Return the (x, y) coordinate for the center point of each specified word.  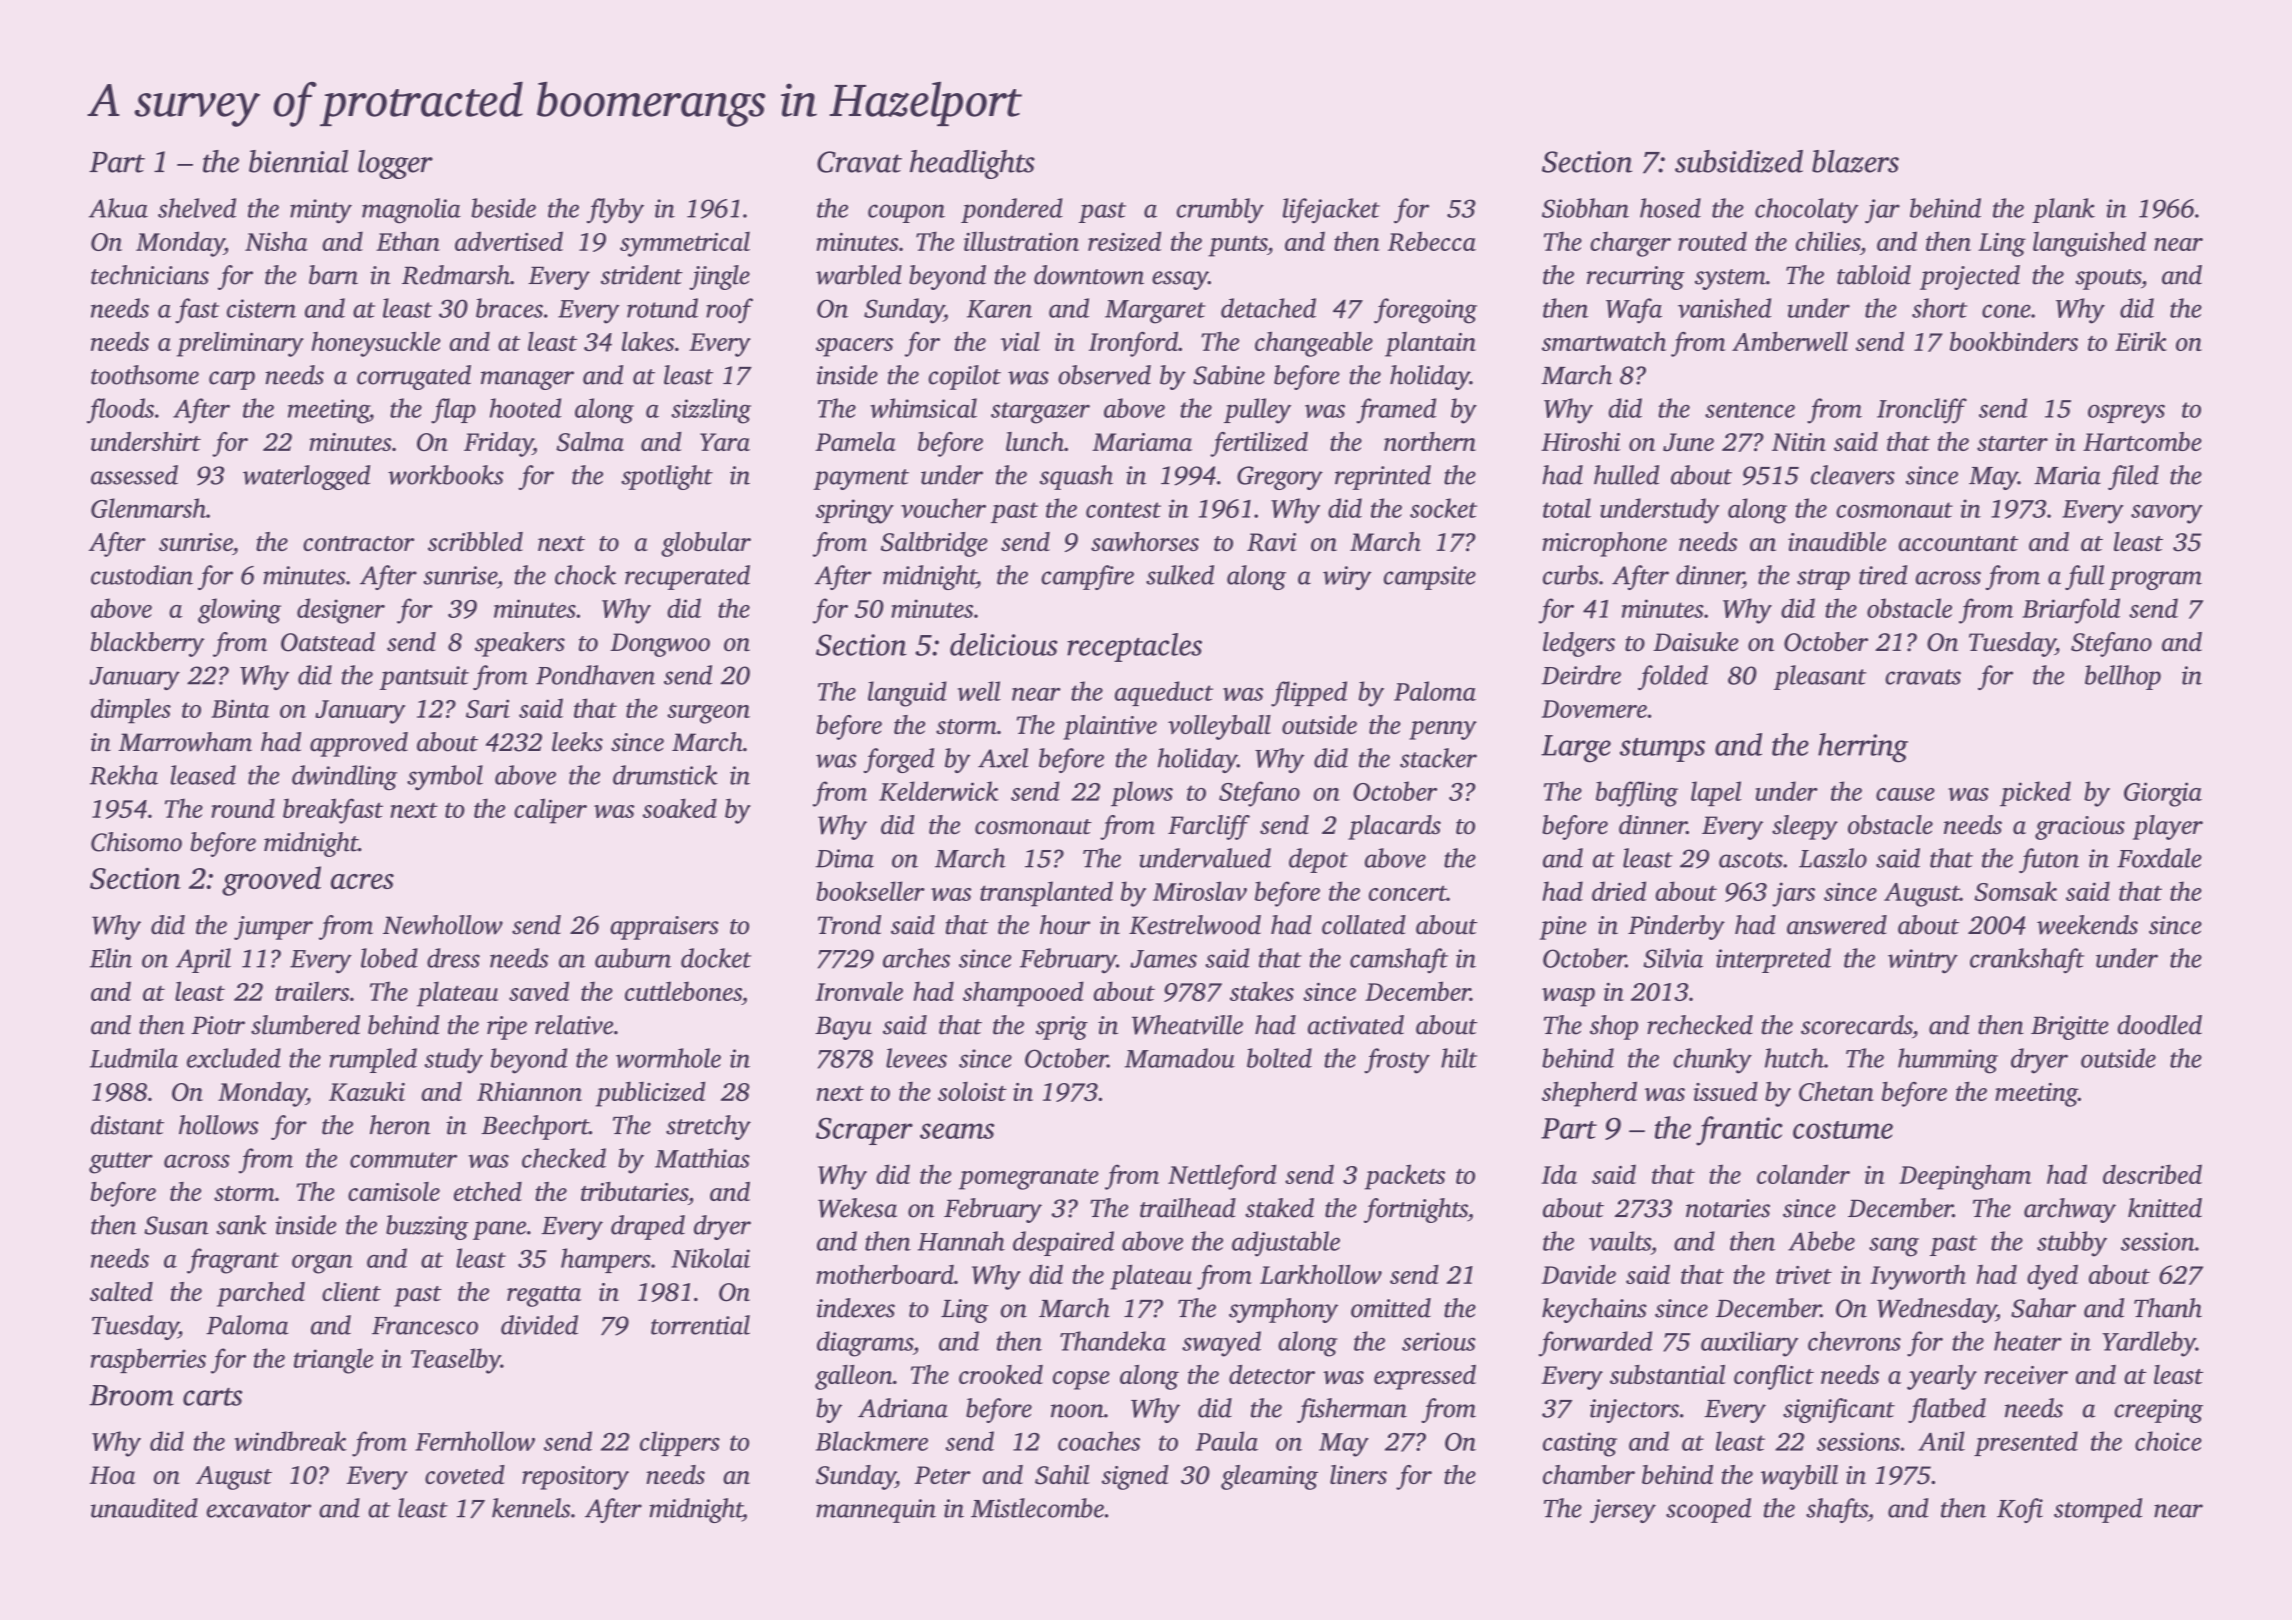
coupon (906, 213)
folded (1673, 677)
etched (488, 1191)
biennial (298, 161)
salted (121, 1291)
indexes (856, 1308)
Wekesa (857, 1208)
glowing (239, 611)
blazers (1855, 161)
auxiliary (1749, 1344)
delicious (1004, 644)
